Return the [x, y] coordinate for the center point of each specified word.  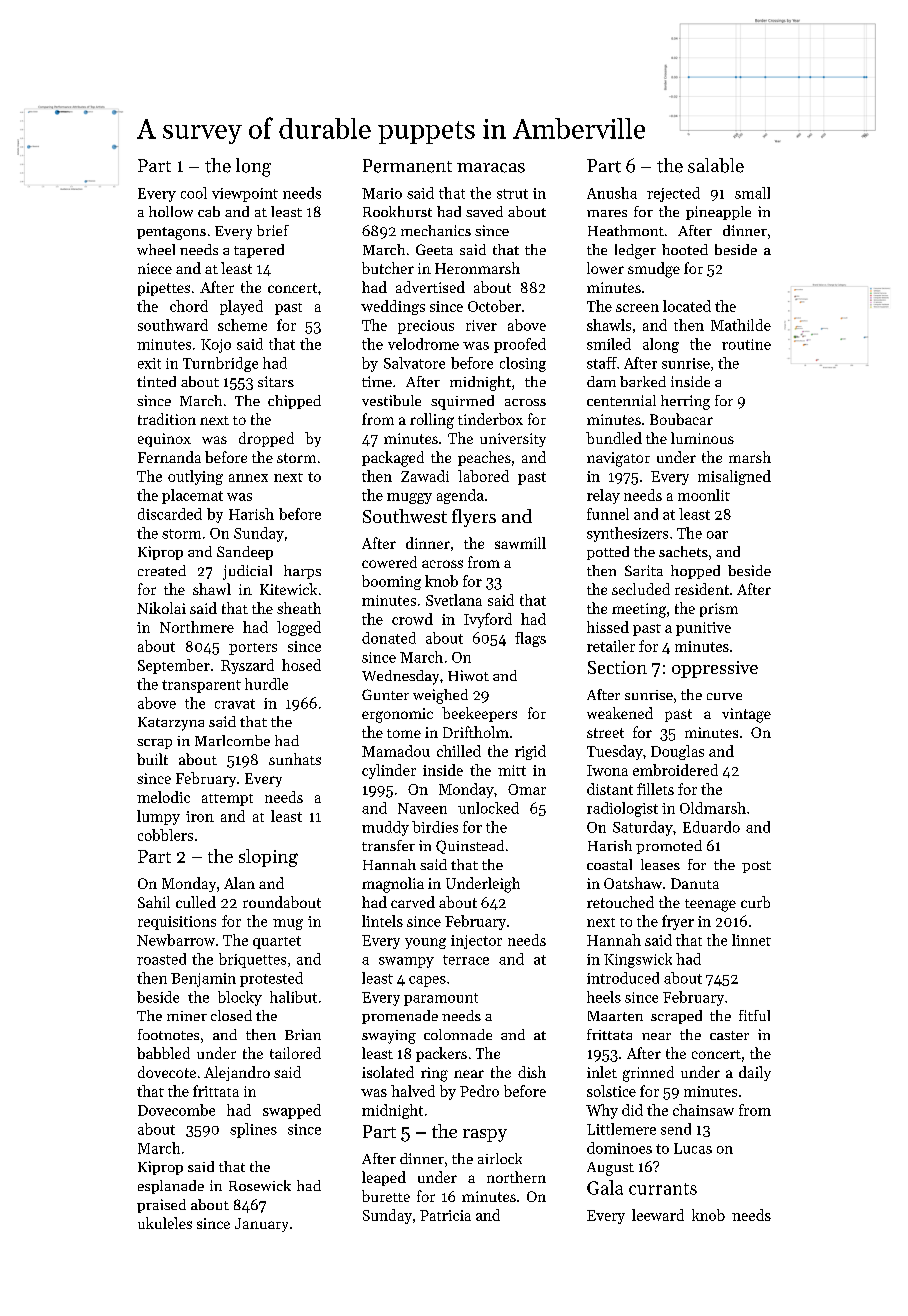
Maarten [615, 1016]
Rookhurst [397, 211]
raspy [485, 1135]
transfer [388, 845]
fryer [678, 922]
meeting [639, 610]
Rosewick [260, 1185]
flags [530, 639]
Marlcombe [232, 740]
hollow [171, 211]
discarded [170, 514]
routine [746, 344]
